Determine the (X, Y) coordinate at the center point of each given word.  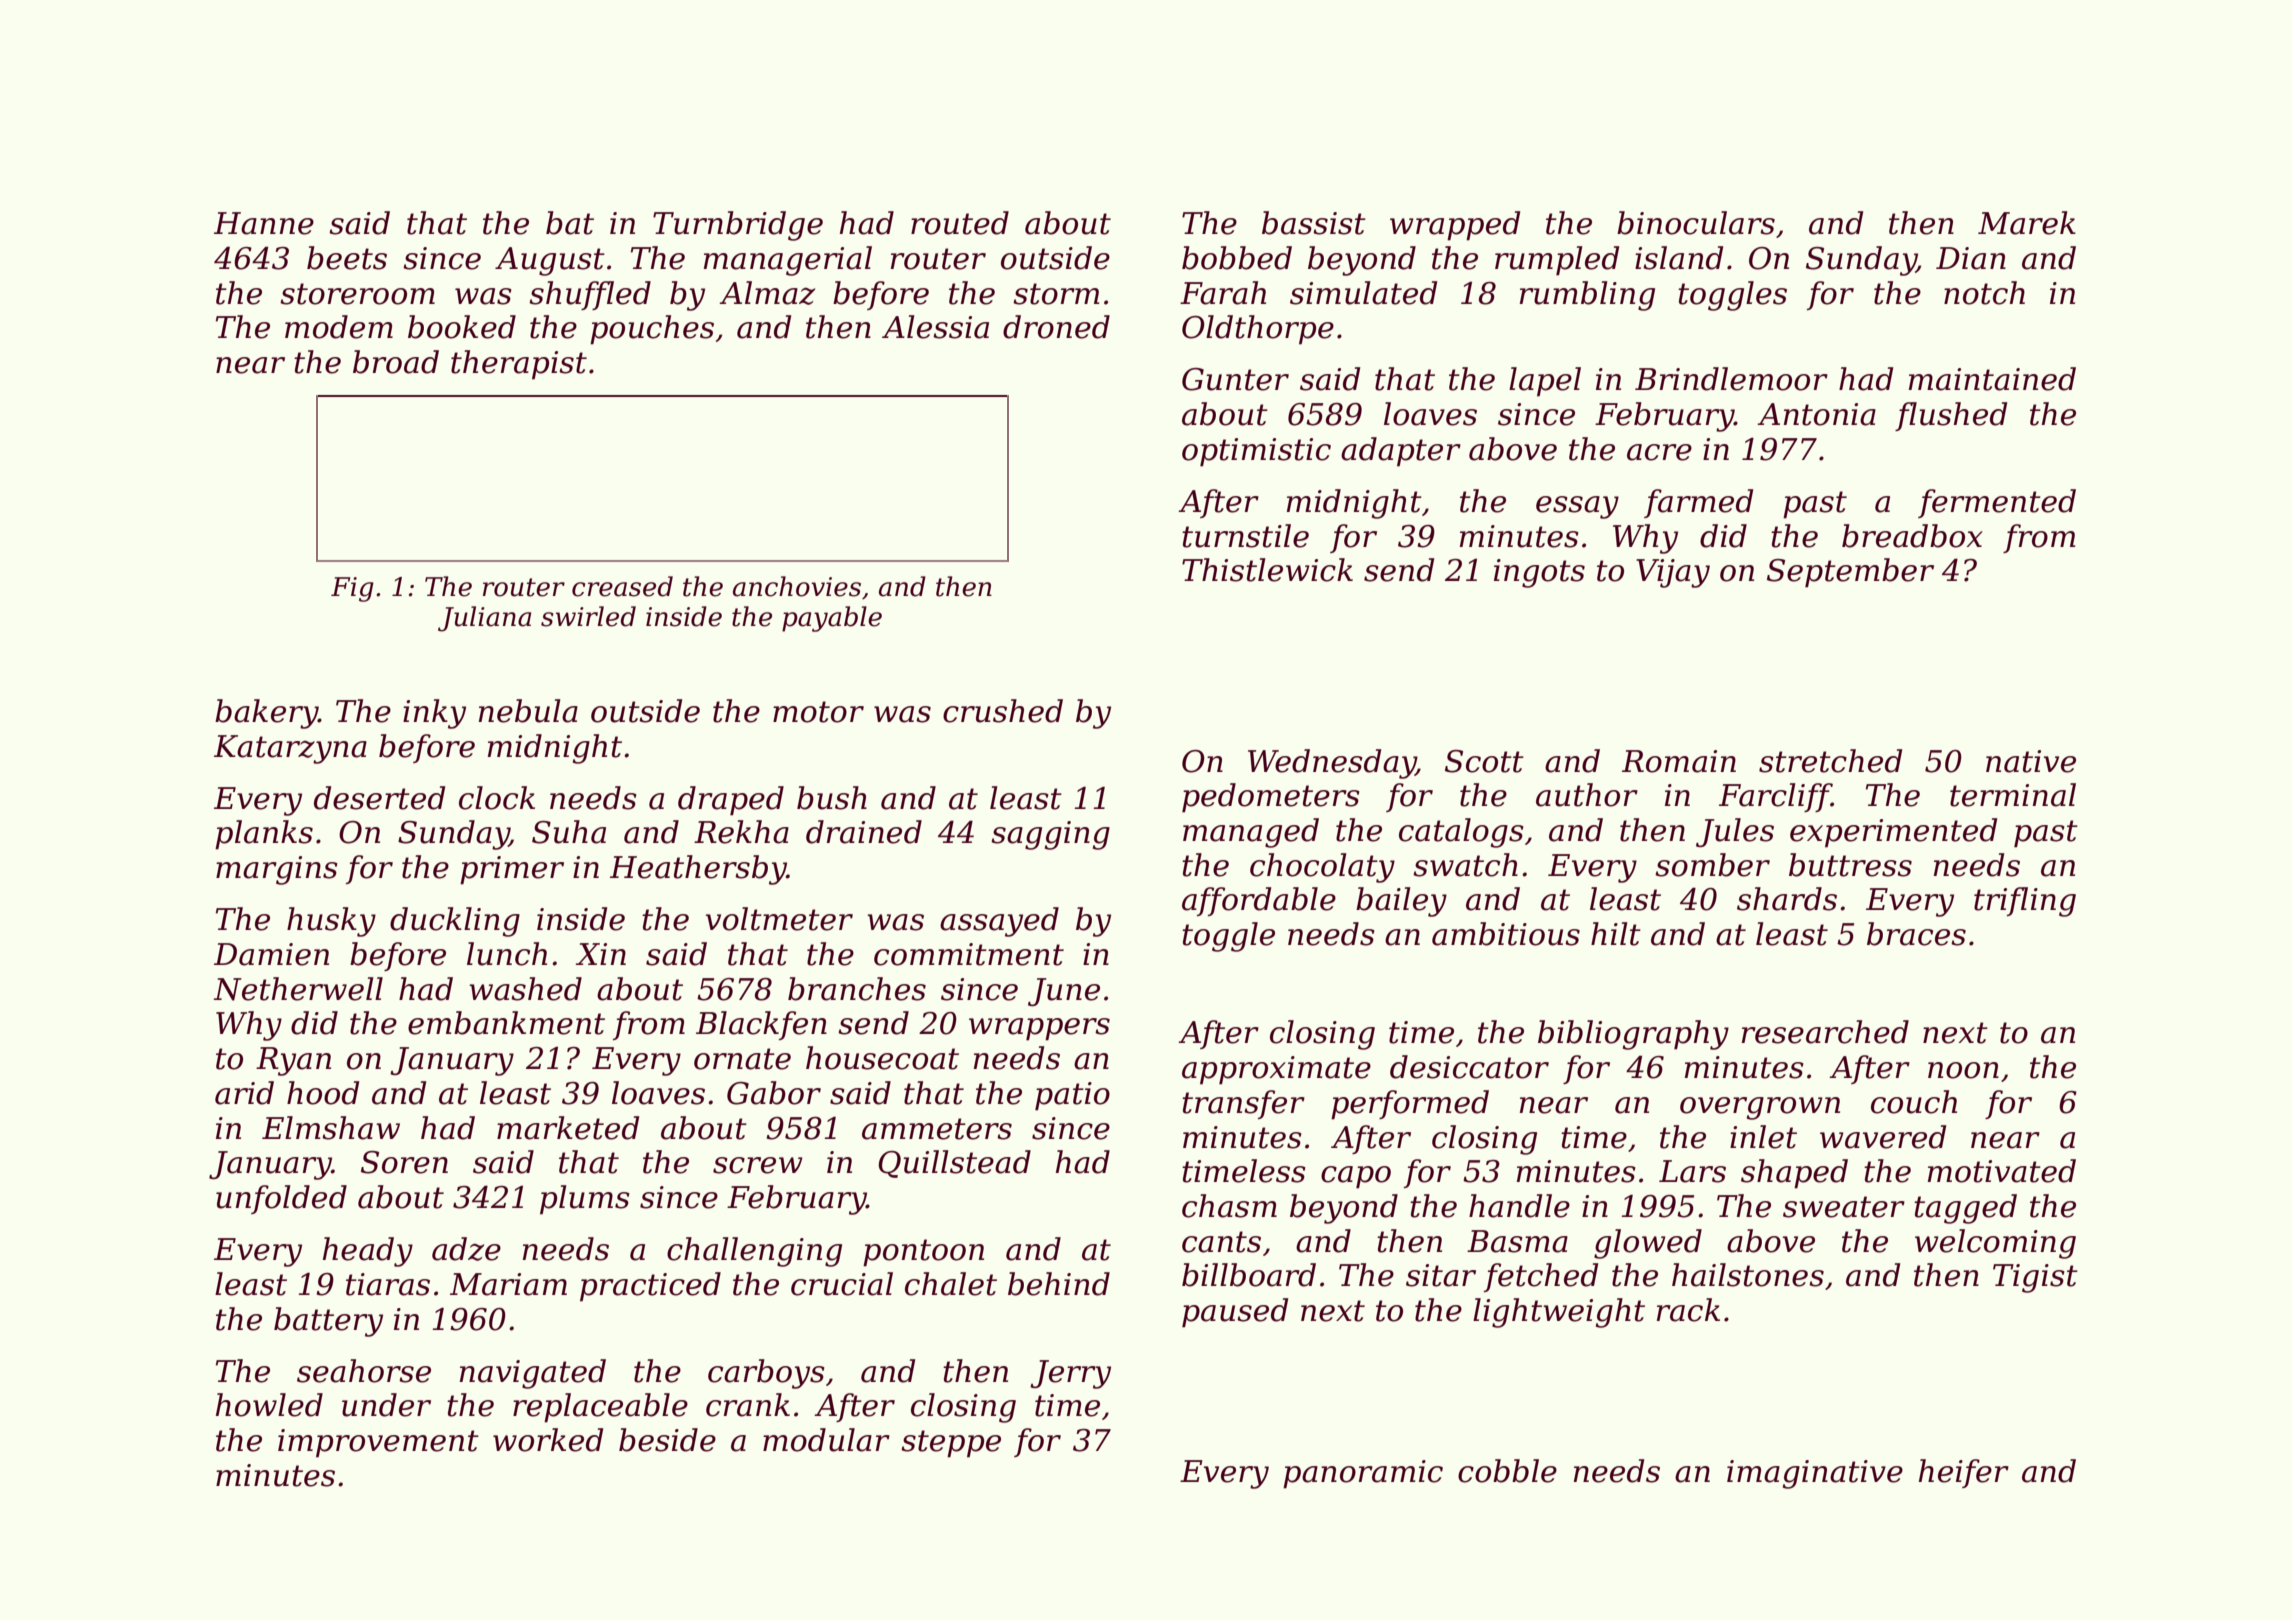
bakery (266, 714)
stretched (1830, 761)
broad (396, 362)
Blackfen (761, 1025)
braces (1916, 934)
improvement (378, 1443)
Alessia (935, 327)
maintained (1992, 379)
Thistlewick (1267, 570)
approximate (1276, 1070)
